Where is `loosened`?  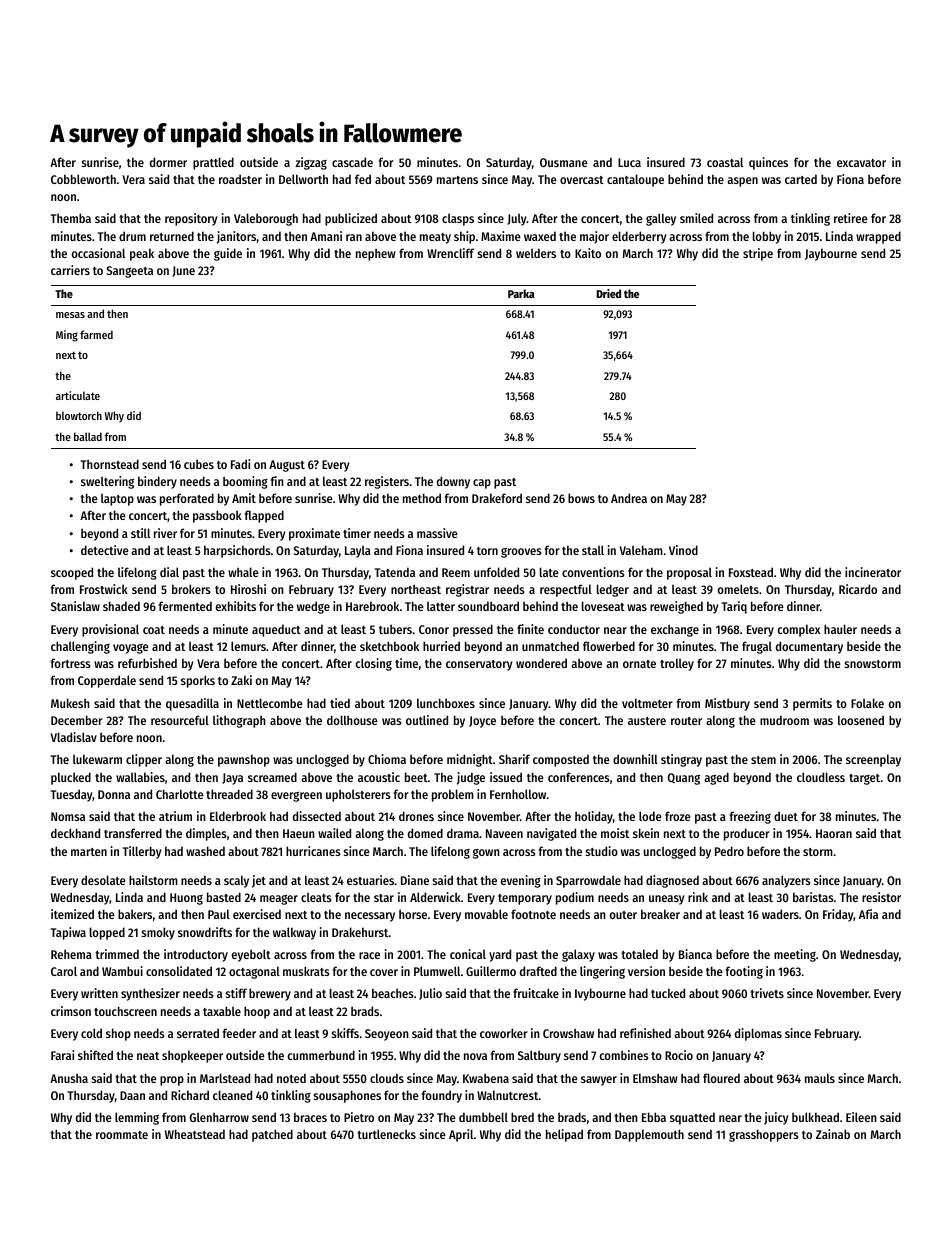 loosened is located at coordinates (861, 720).
